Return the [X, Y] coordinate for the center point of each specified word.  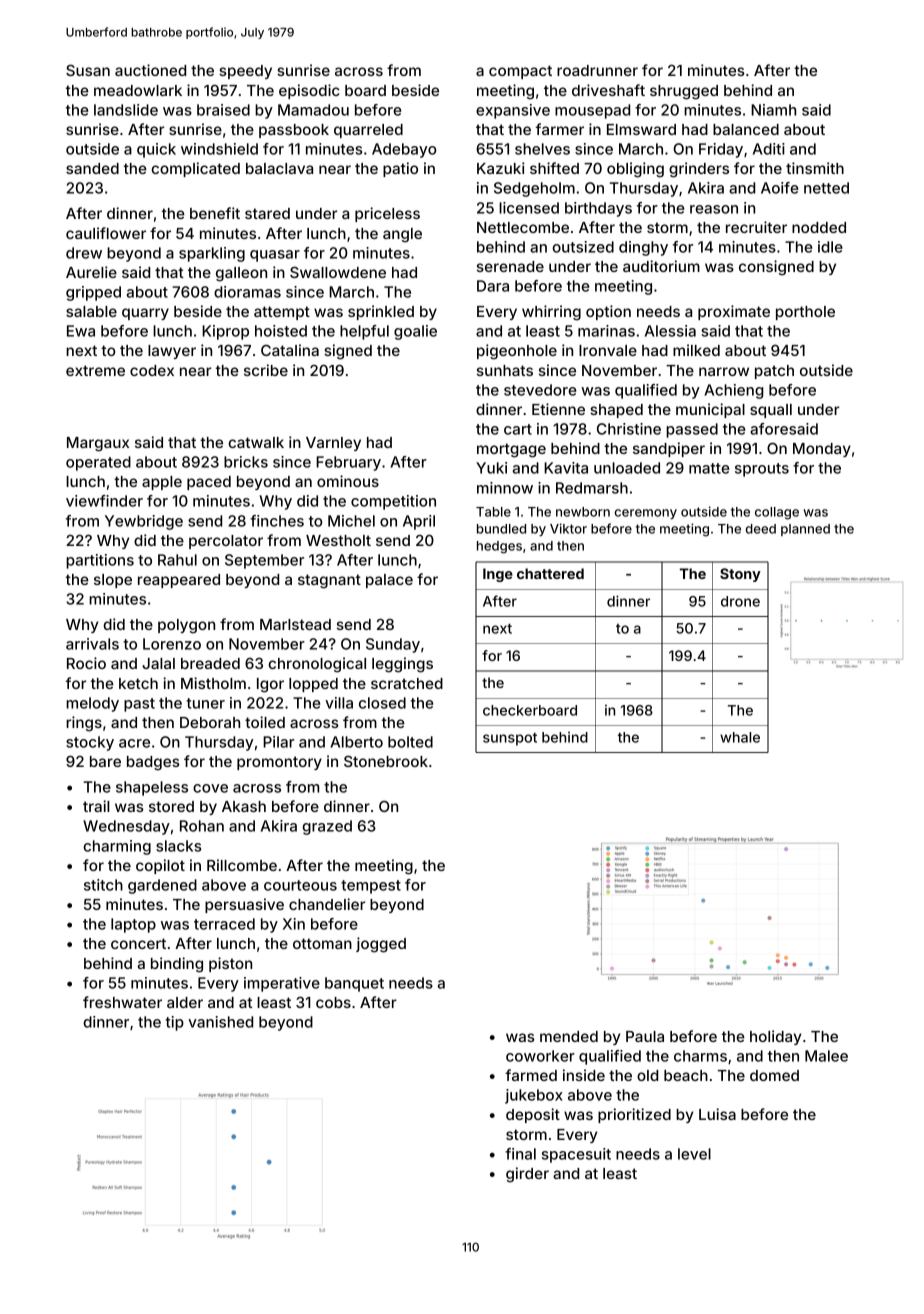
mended [569, 1036]
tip [174, 1023]
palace [389, 581]
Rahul [177, 560]
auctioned [150, 70]
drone [740, 601]
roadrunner [597, 70]
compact [520, 72]
